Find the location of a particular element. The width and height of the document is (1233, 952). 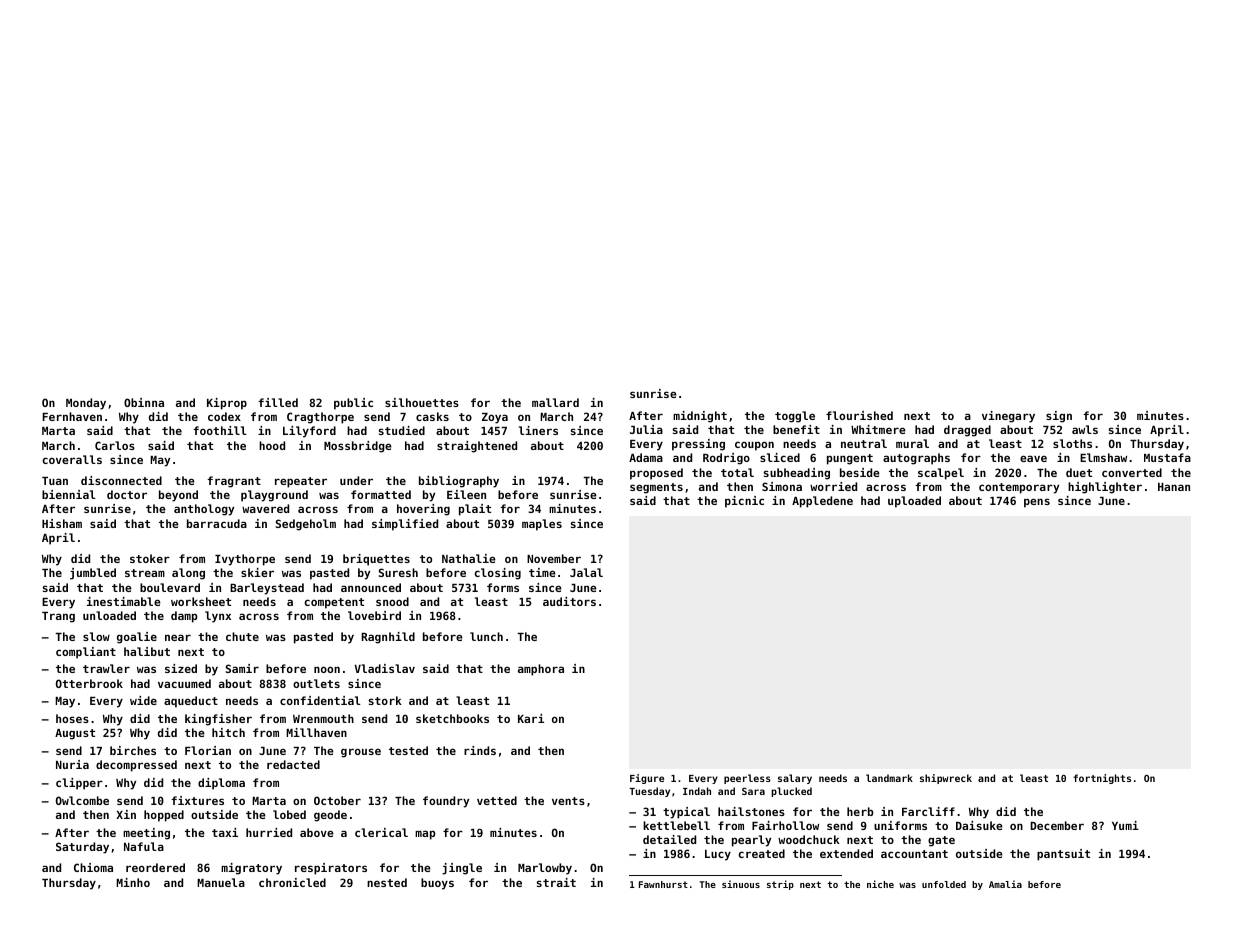

auditors is located at coordinates (569, 601).
